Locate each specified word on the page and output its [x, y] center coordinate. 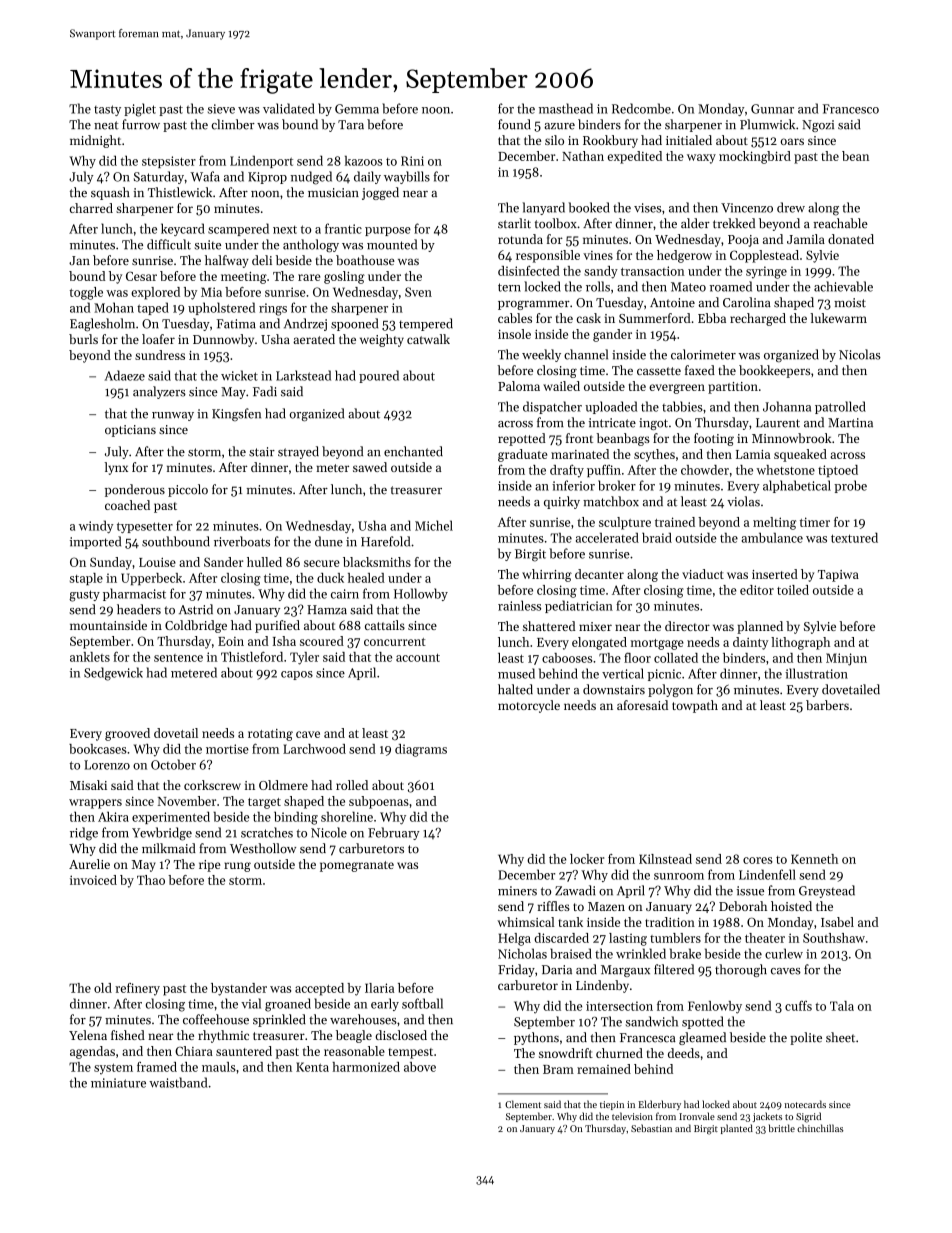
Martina [850, 423]
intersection [619, 1006]
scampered [238, 229]
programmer [534, 305]
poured [379, 376]
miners [517, 891]
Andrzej [305, 324]
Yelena [88, 1035]
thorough [741, 970]
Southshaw [834, 938]
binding [296, 818]
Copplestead [764, 256]
